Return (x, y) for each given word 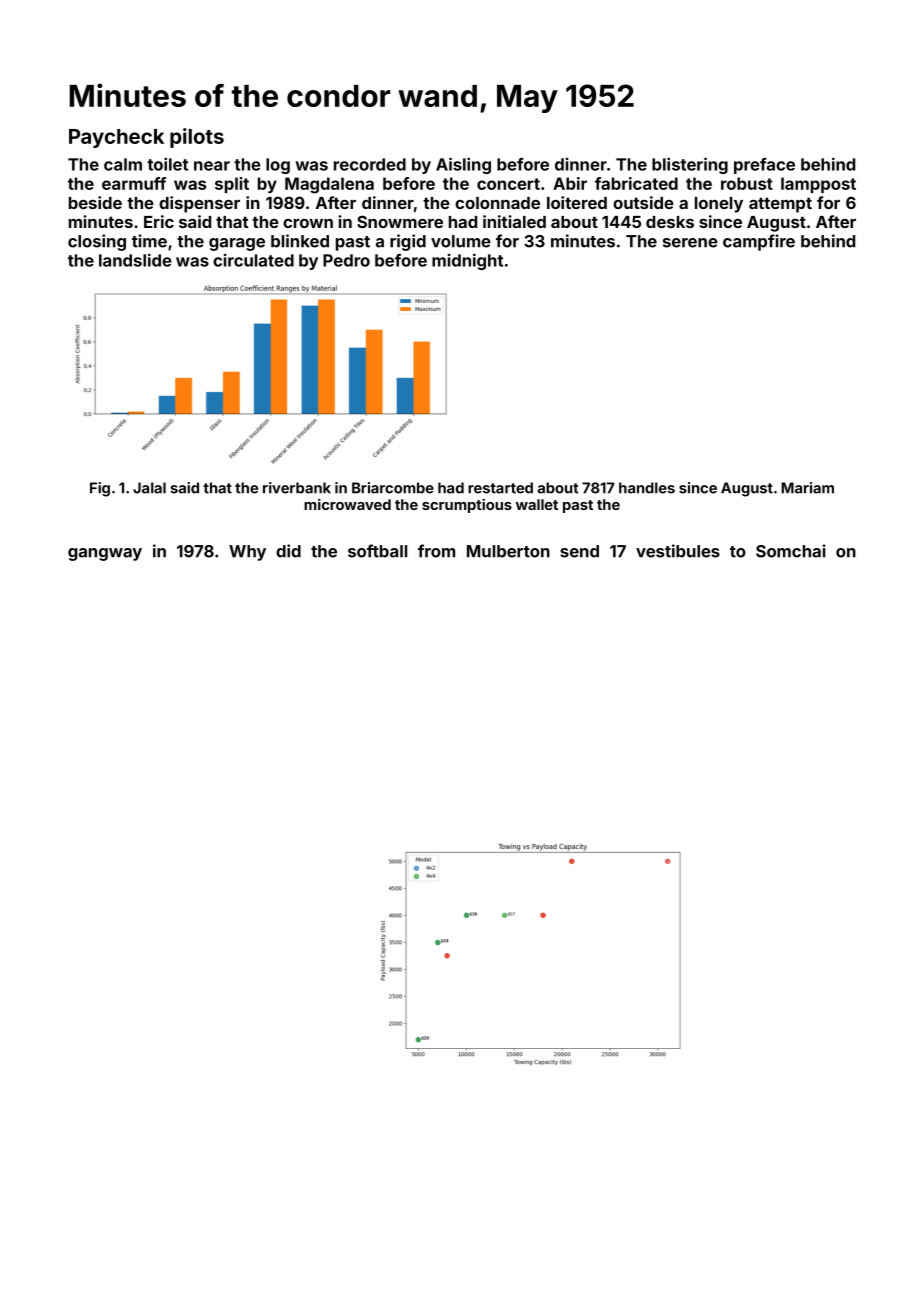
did (288, 551)
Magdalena (329, 185)
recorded (370, 164)
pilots (197, 138)
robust (747, 183)
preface (764, 166)
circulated (253, 260)
